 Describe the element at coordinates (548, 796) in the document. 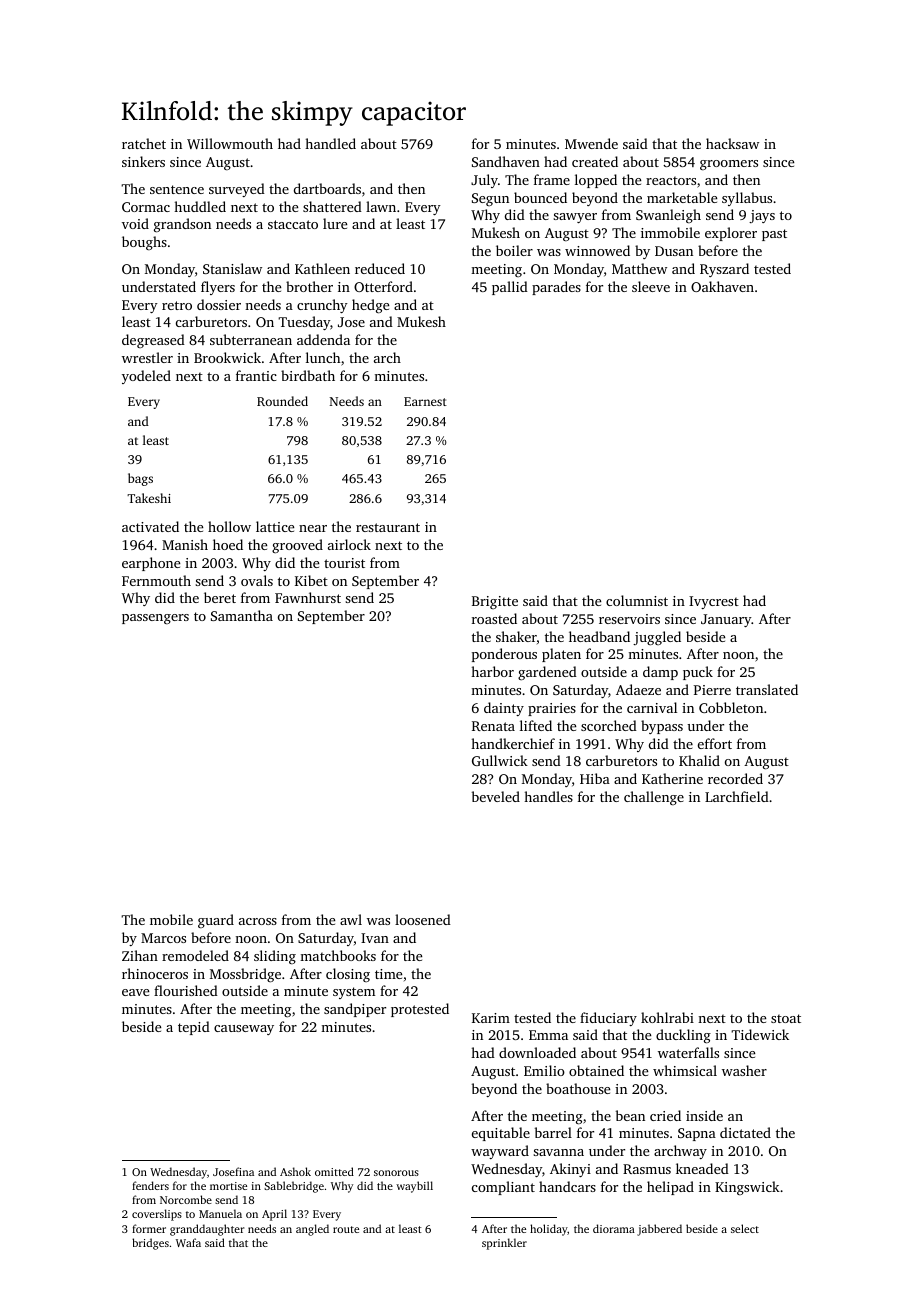

I see `handles` at that location.
